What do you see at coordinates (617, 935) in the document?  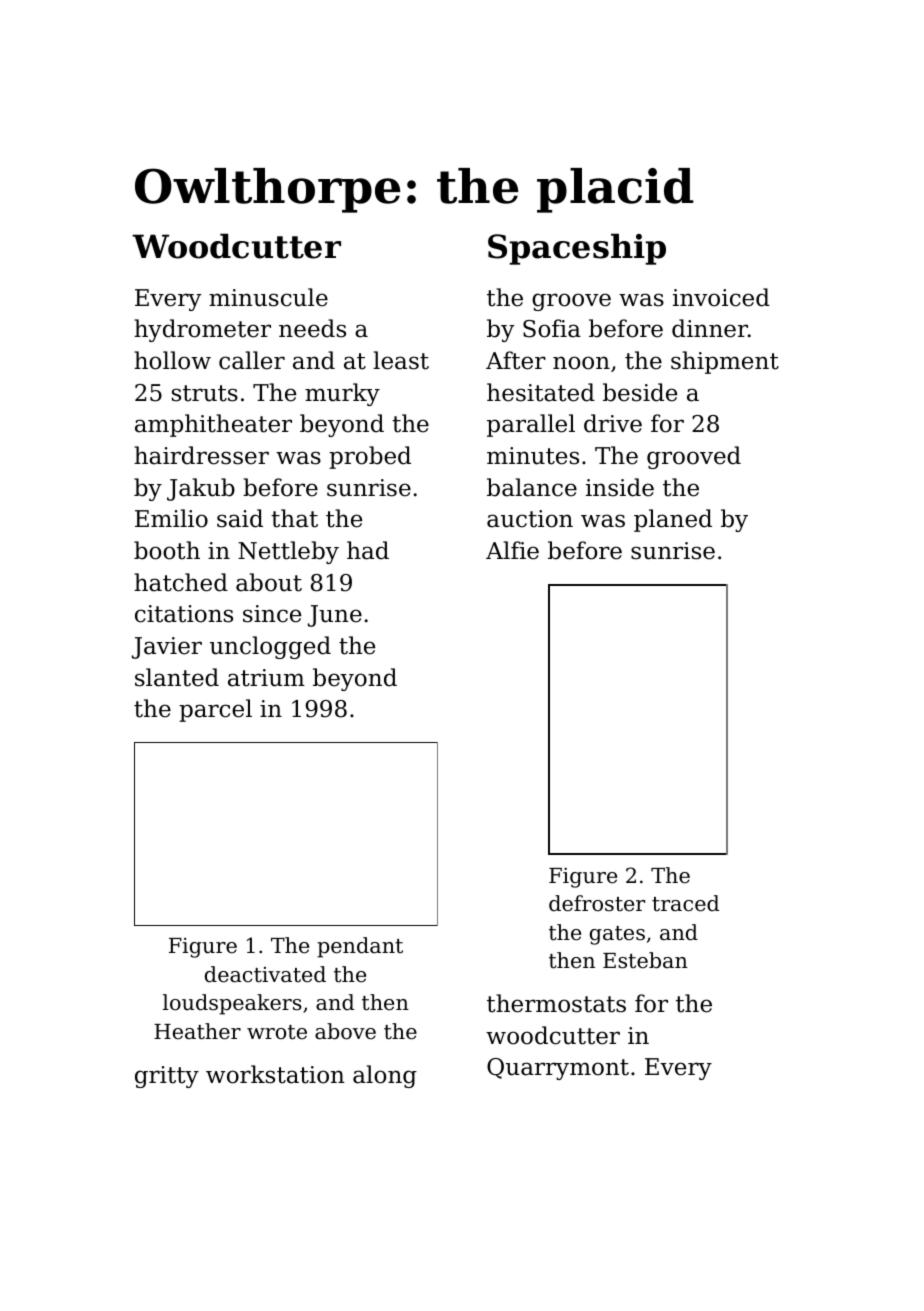 I see `gates` at bounding box center [617, 935].
